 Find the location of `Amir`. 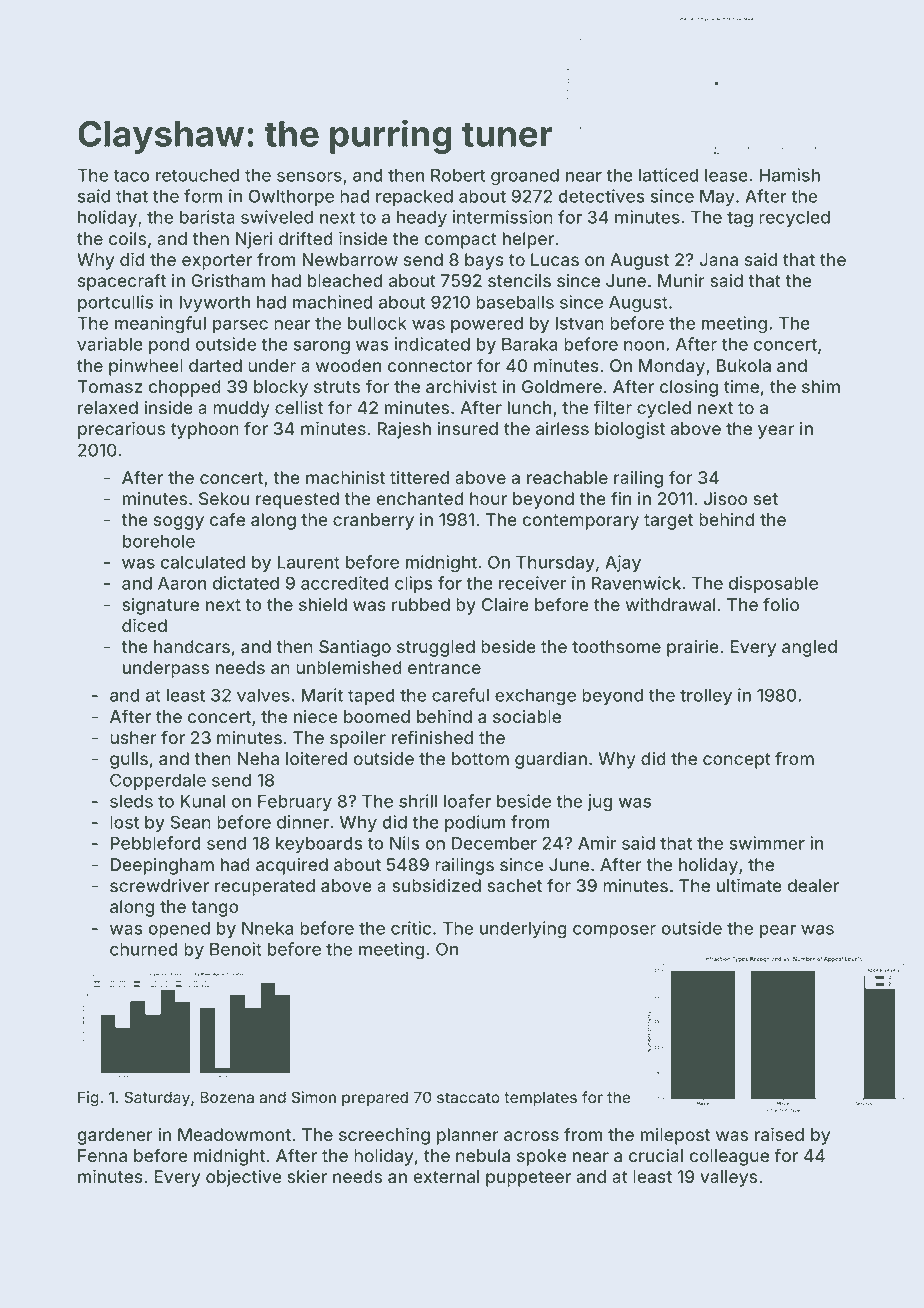

Amir is located at coordinates (597, 843).
